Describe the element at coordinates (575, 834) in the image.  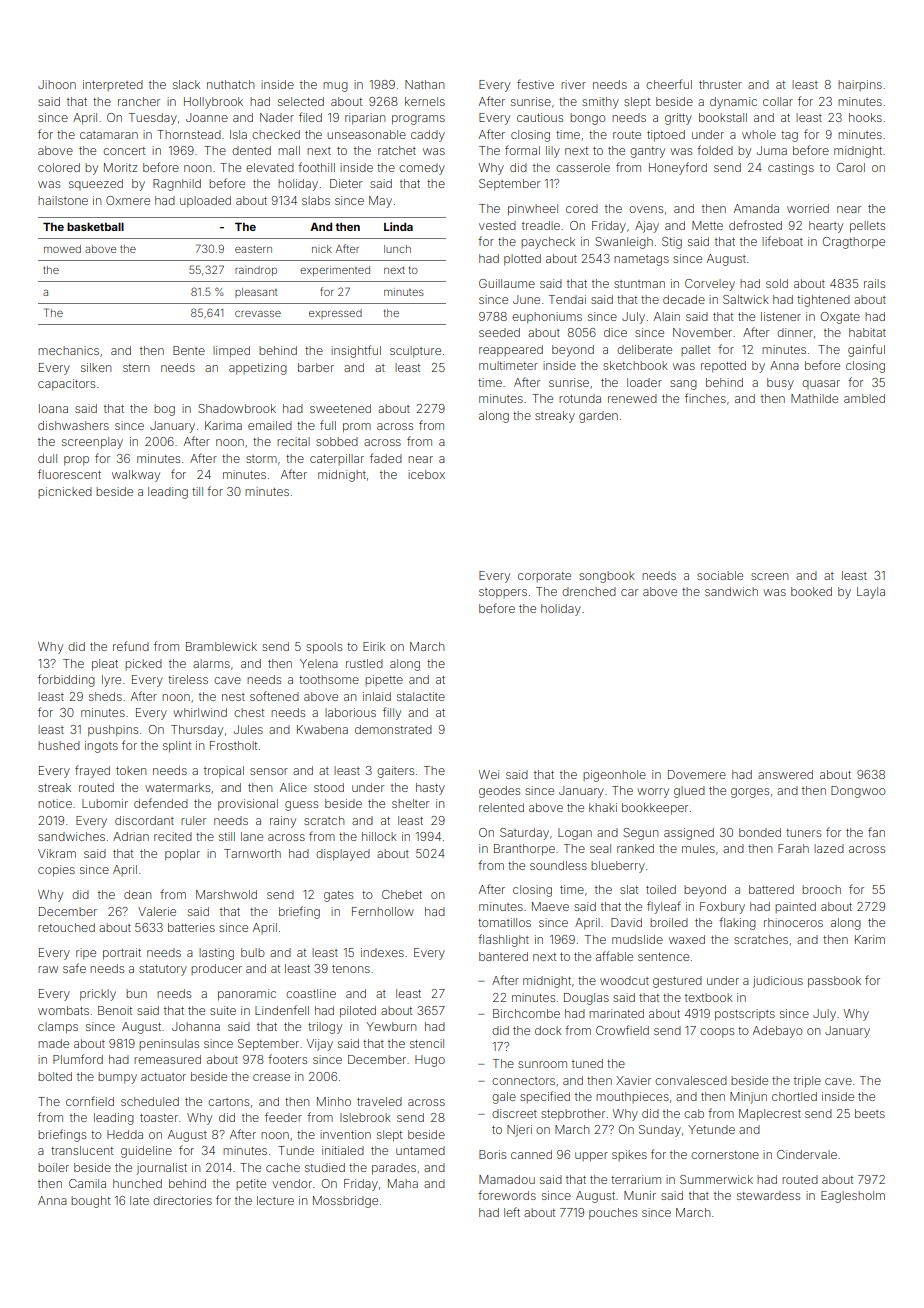
I see `Logan` at that location.
